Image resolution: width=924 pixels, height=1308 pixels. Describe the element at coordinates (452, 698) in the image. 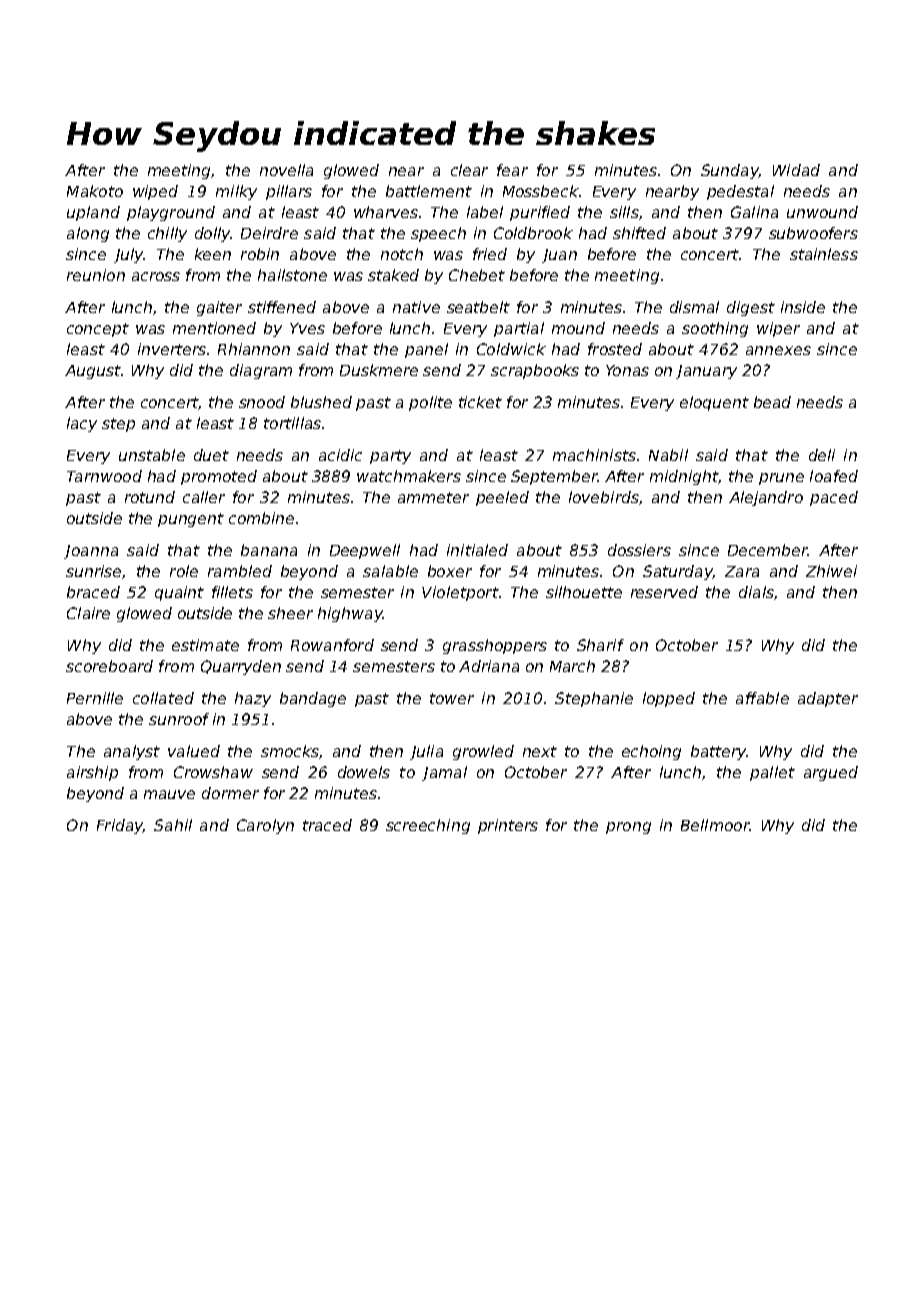

I see `tower` at that location.
